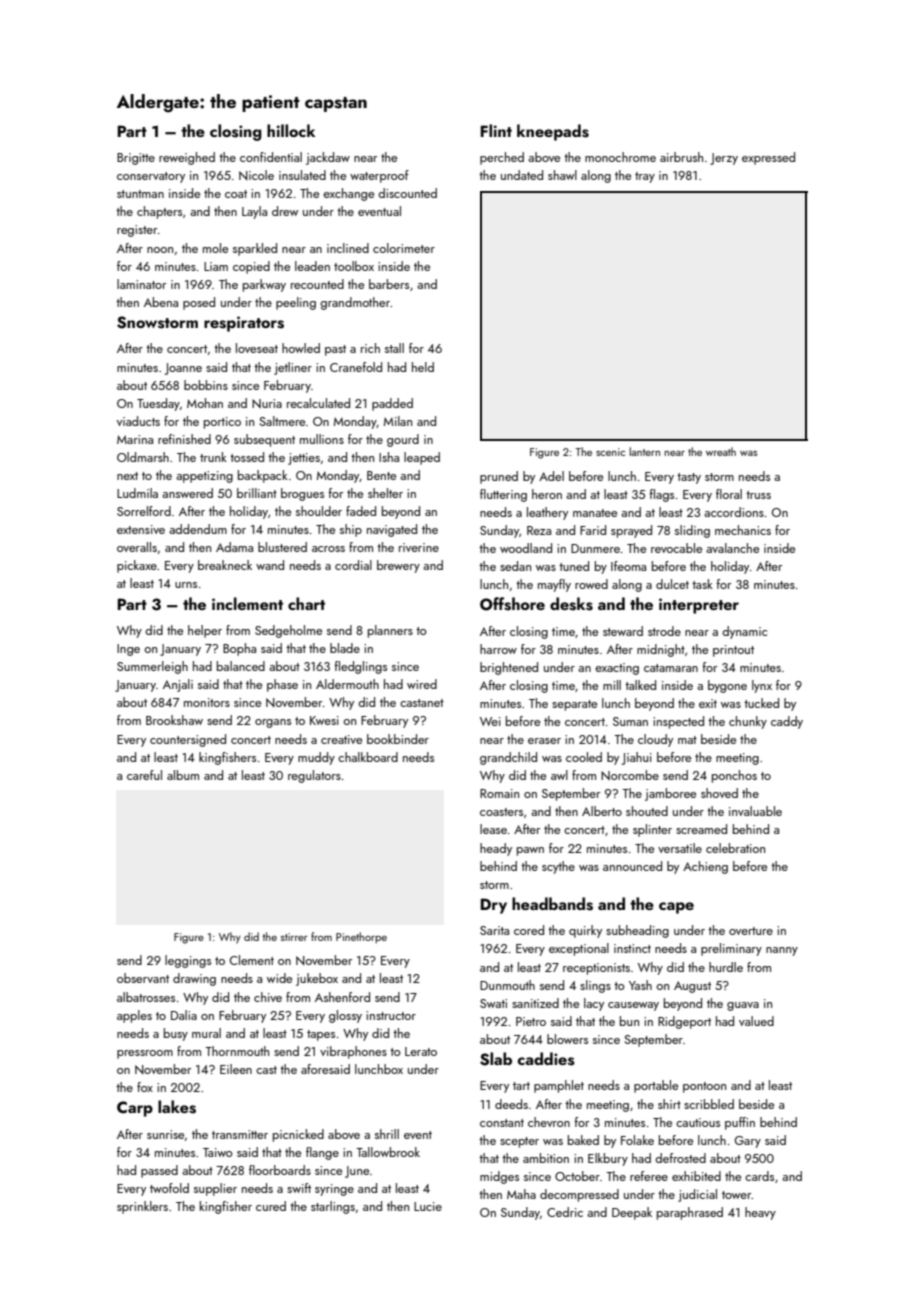  I want to click on caddy, so click(787, 722).
